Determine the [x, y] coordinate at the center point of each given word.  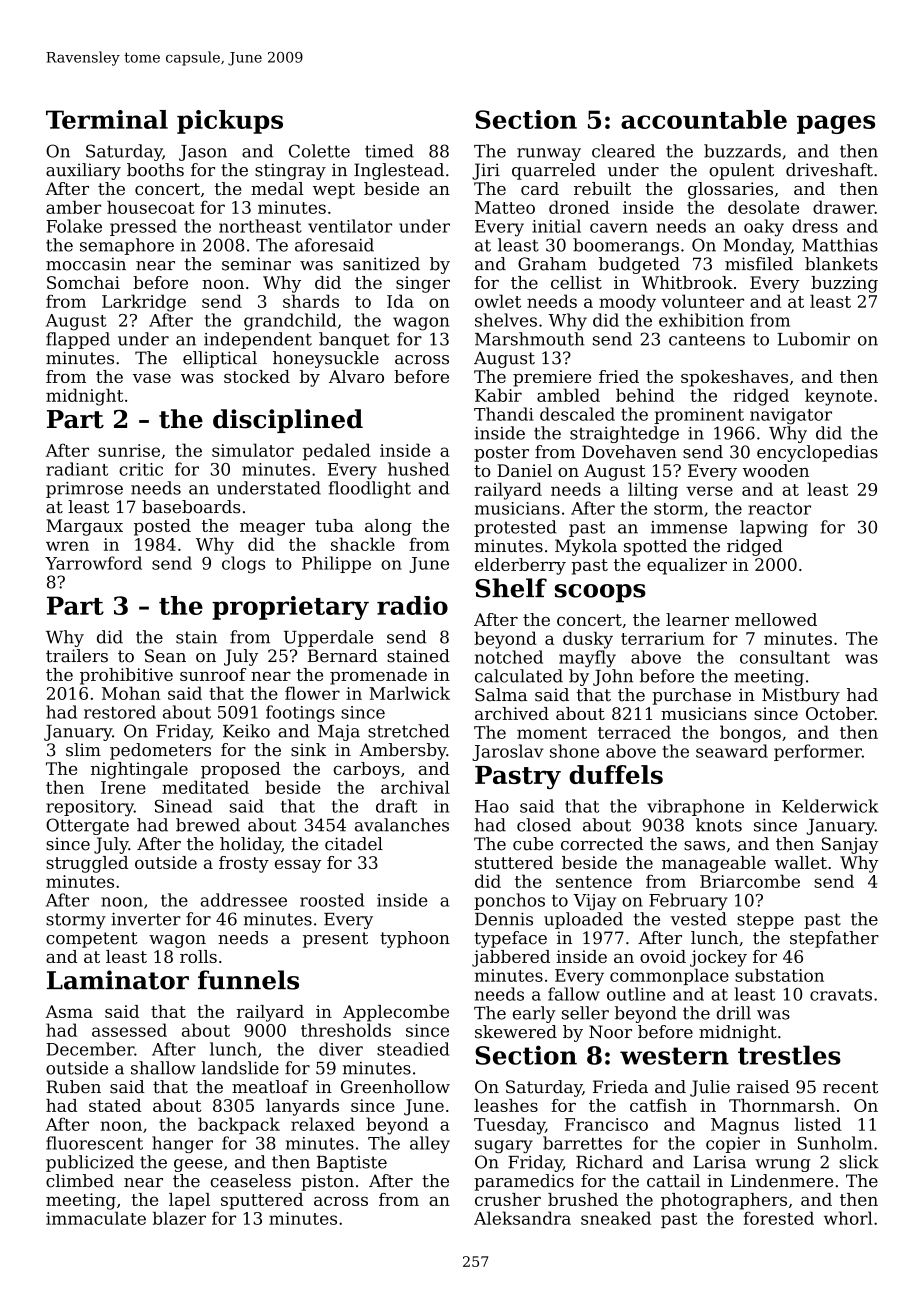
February [688, 901]
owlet [498, 301]
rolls [198, 956]
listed [818, 1124]
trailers [77, 656]
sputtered [262, 1201]
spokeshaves [734, 378]
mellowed [776, 619]
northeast [260, 226]
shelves [506, 320]
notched [509, 657]
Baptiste [352, 1164]
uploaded [583, 920]
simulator [253, 450]
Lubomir [814, 339]
